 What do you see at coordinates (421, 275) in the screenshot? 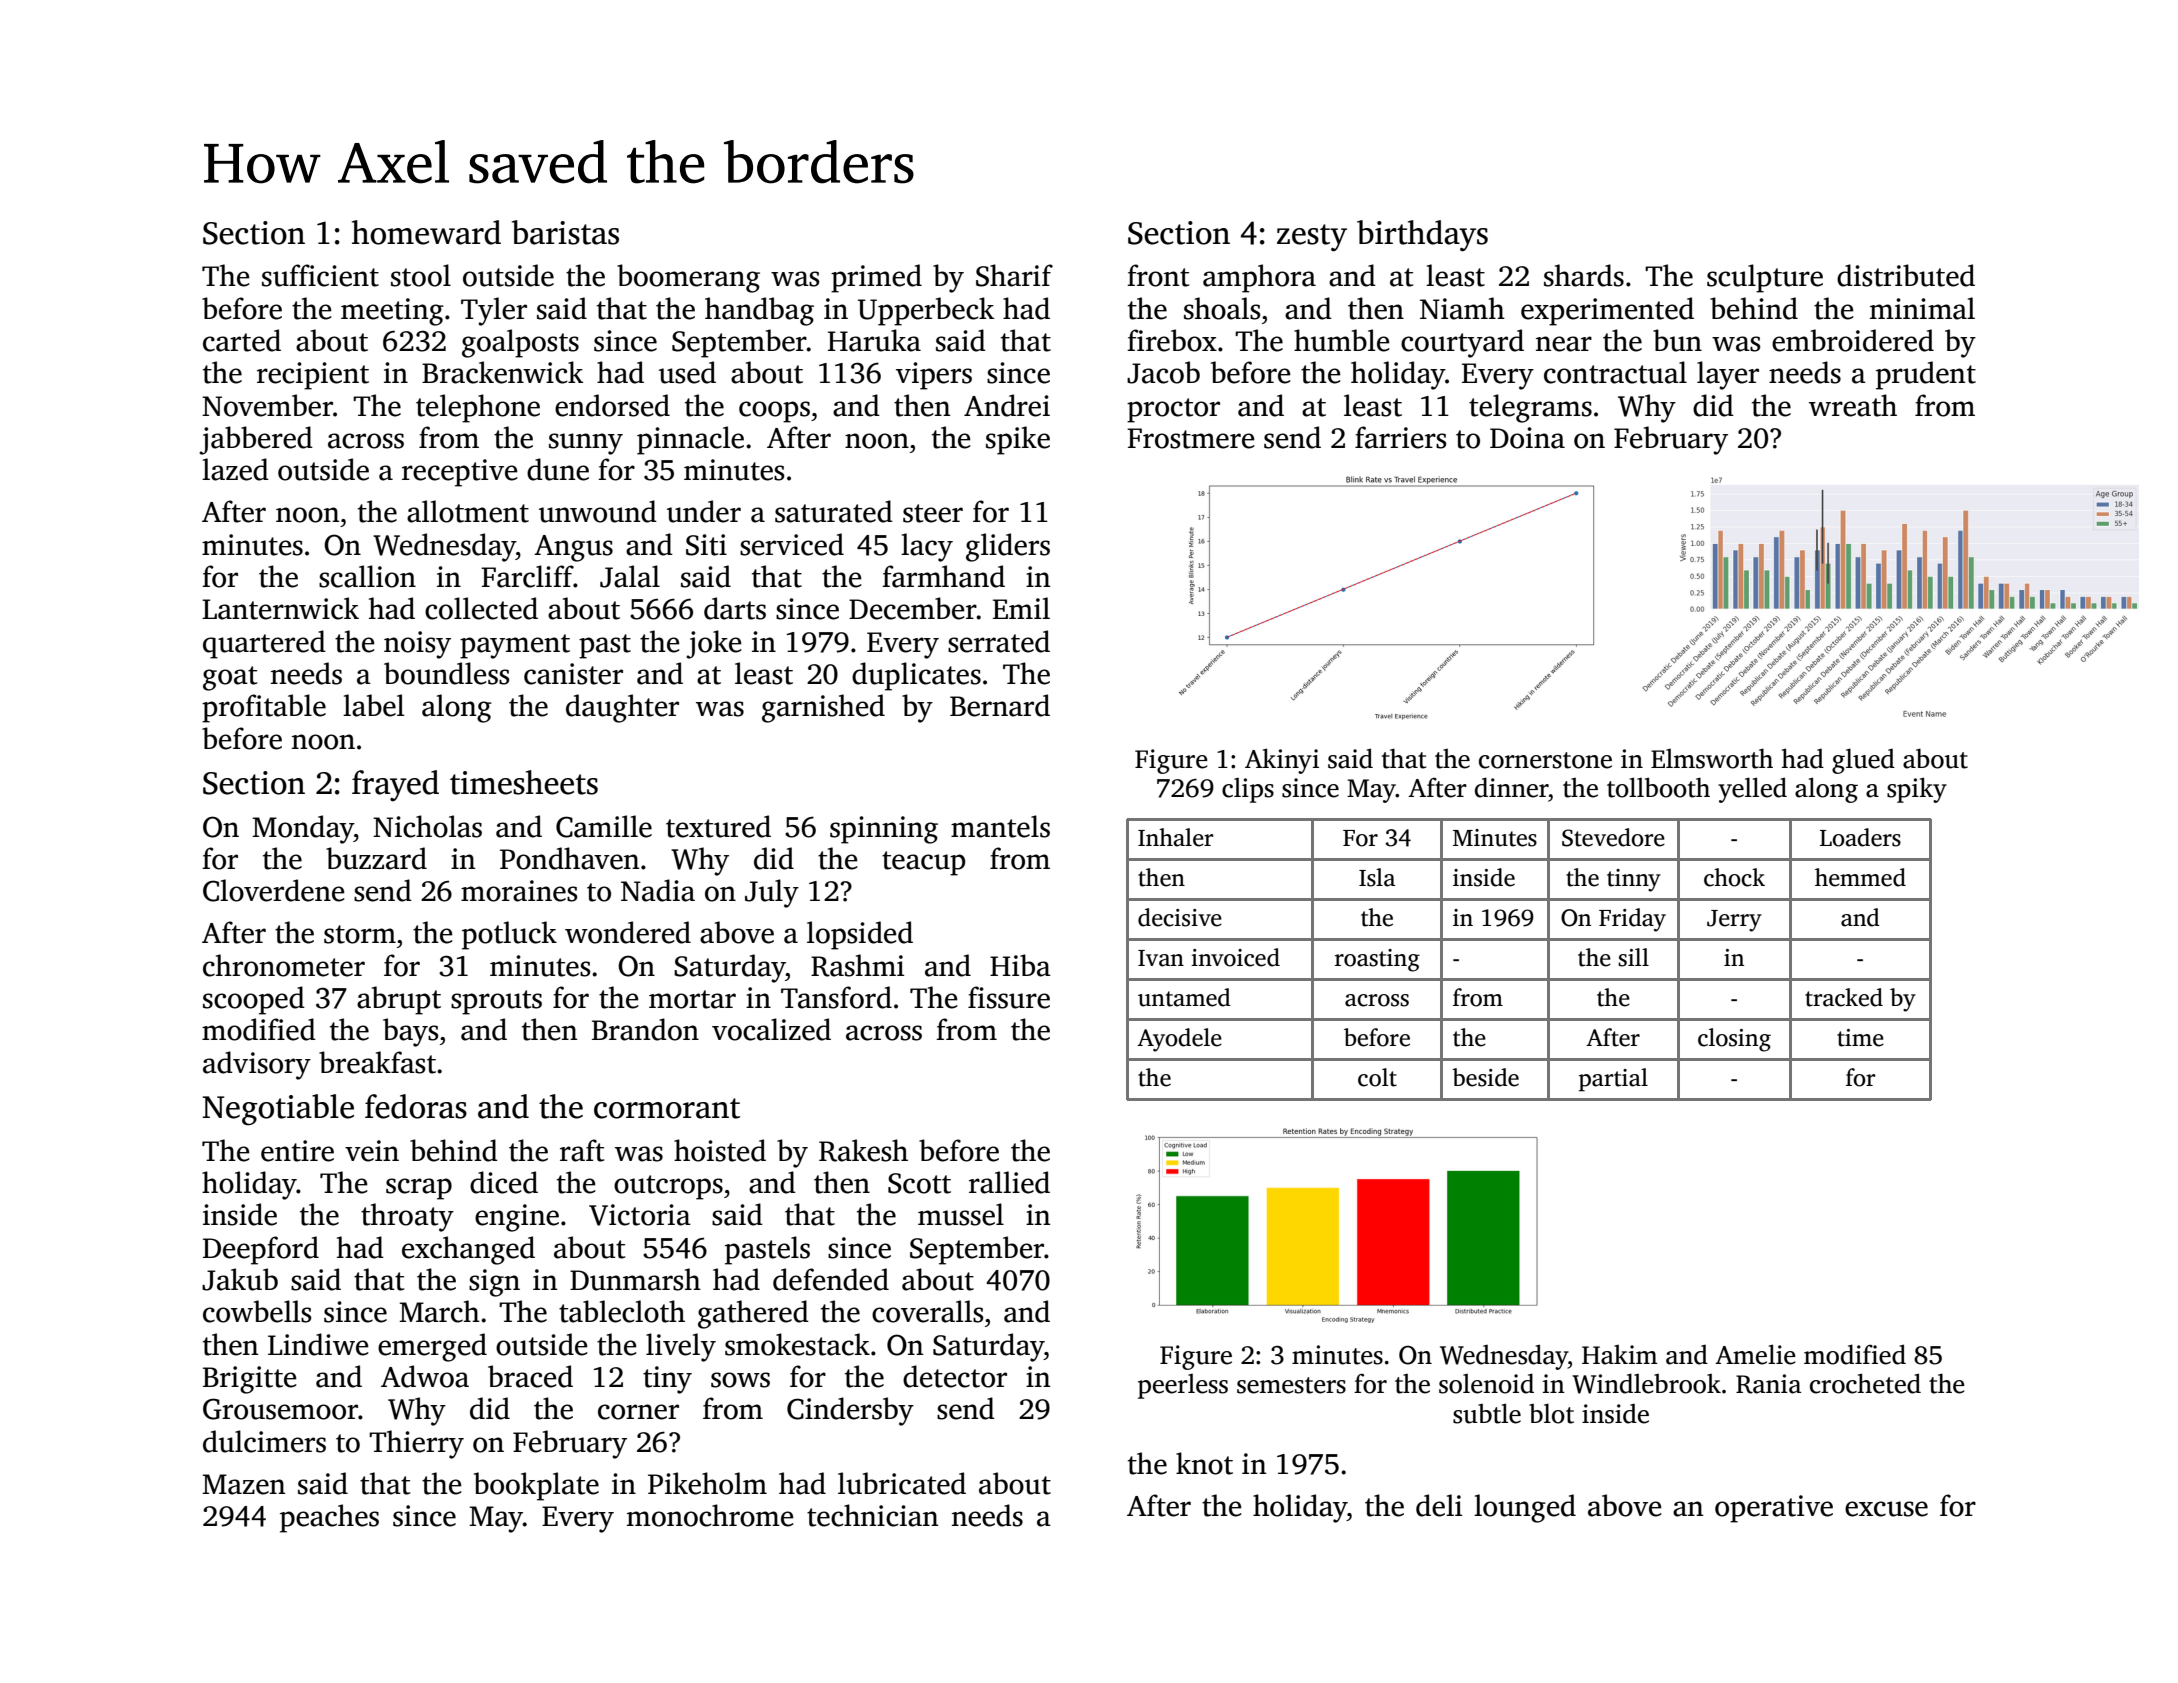
I see `stool` at bounding box center [421, 275].
